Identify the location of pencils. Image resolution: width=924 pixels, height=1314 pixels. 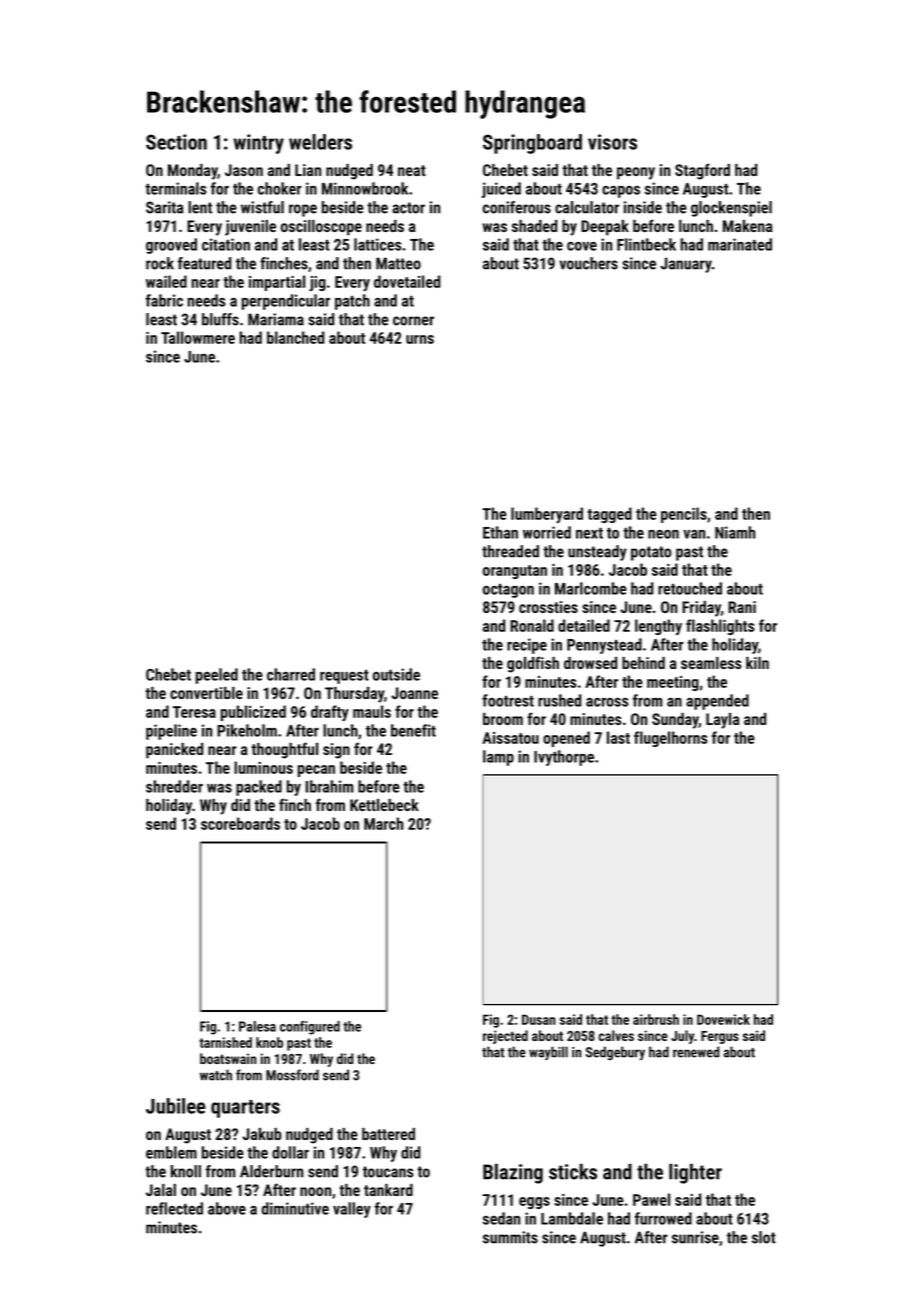
(684, 515).
